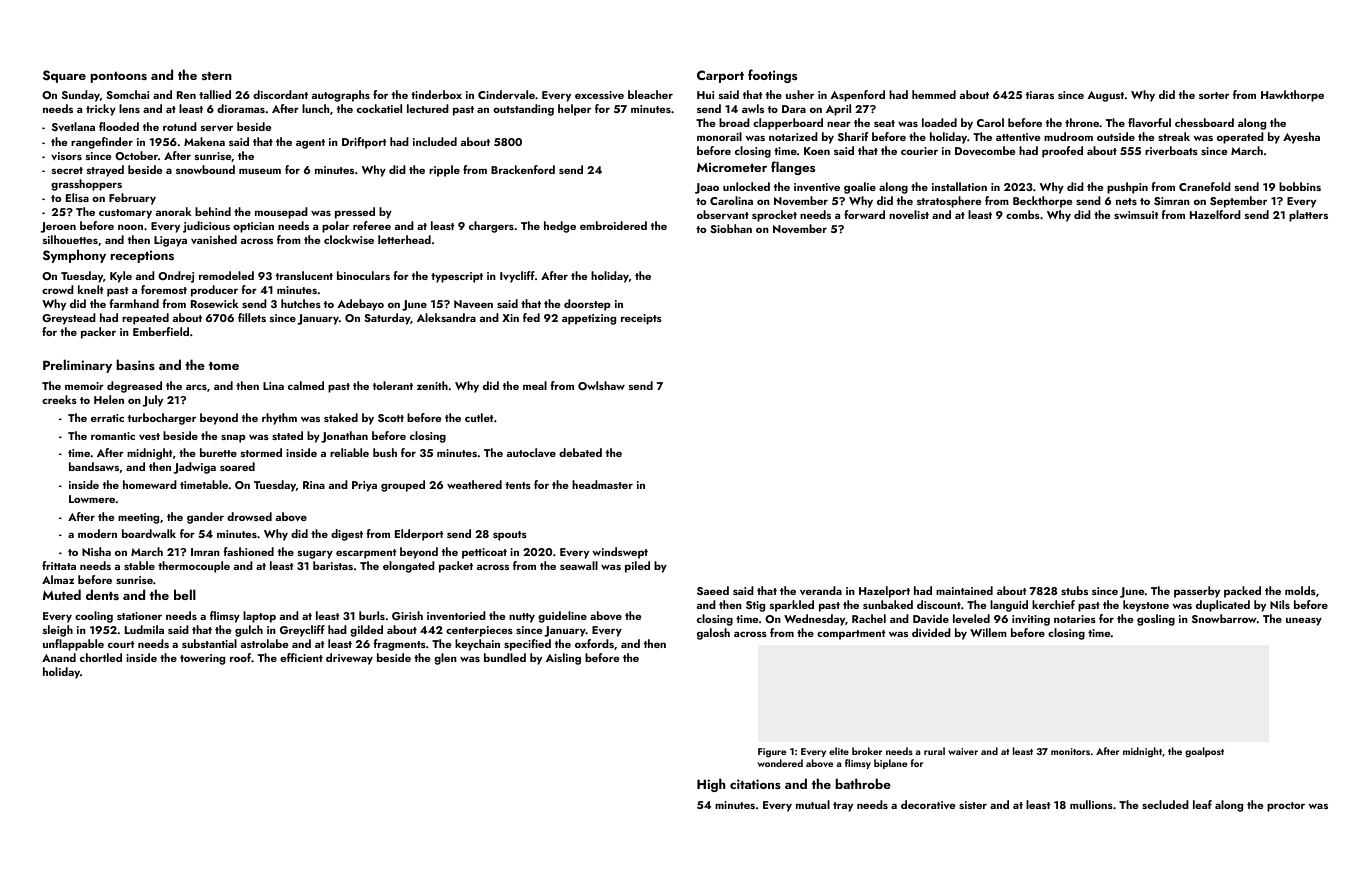  I want to click on sorter, so click(1214, 95).
